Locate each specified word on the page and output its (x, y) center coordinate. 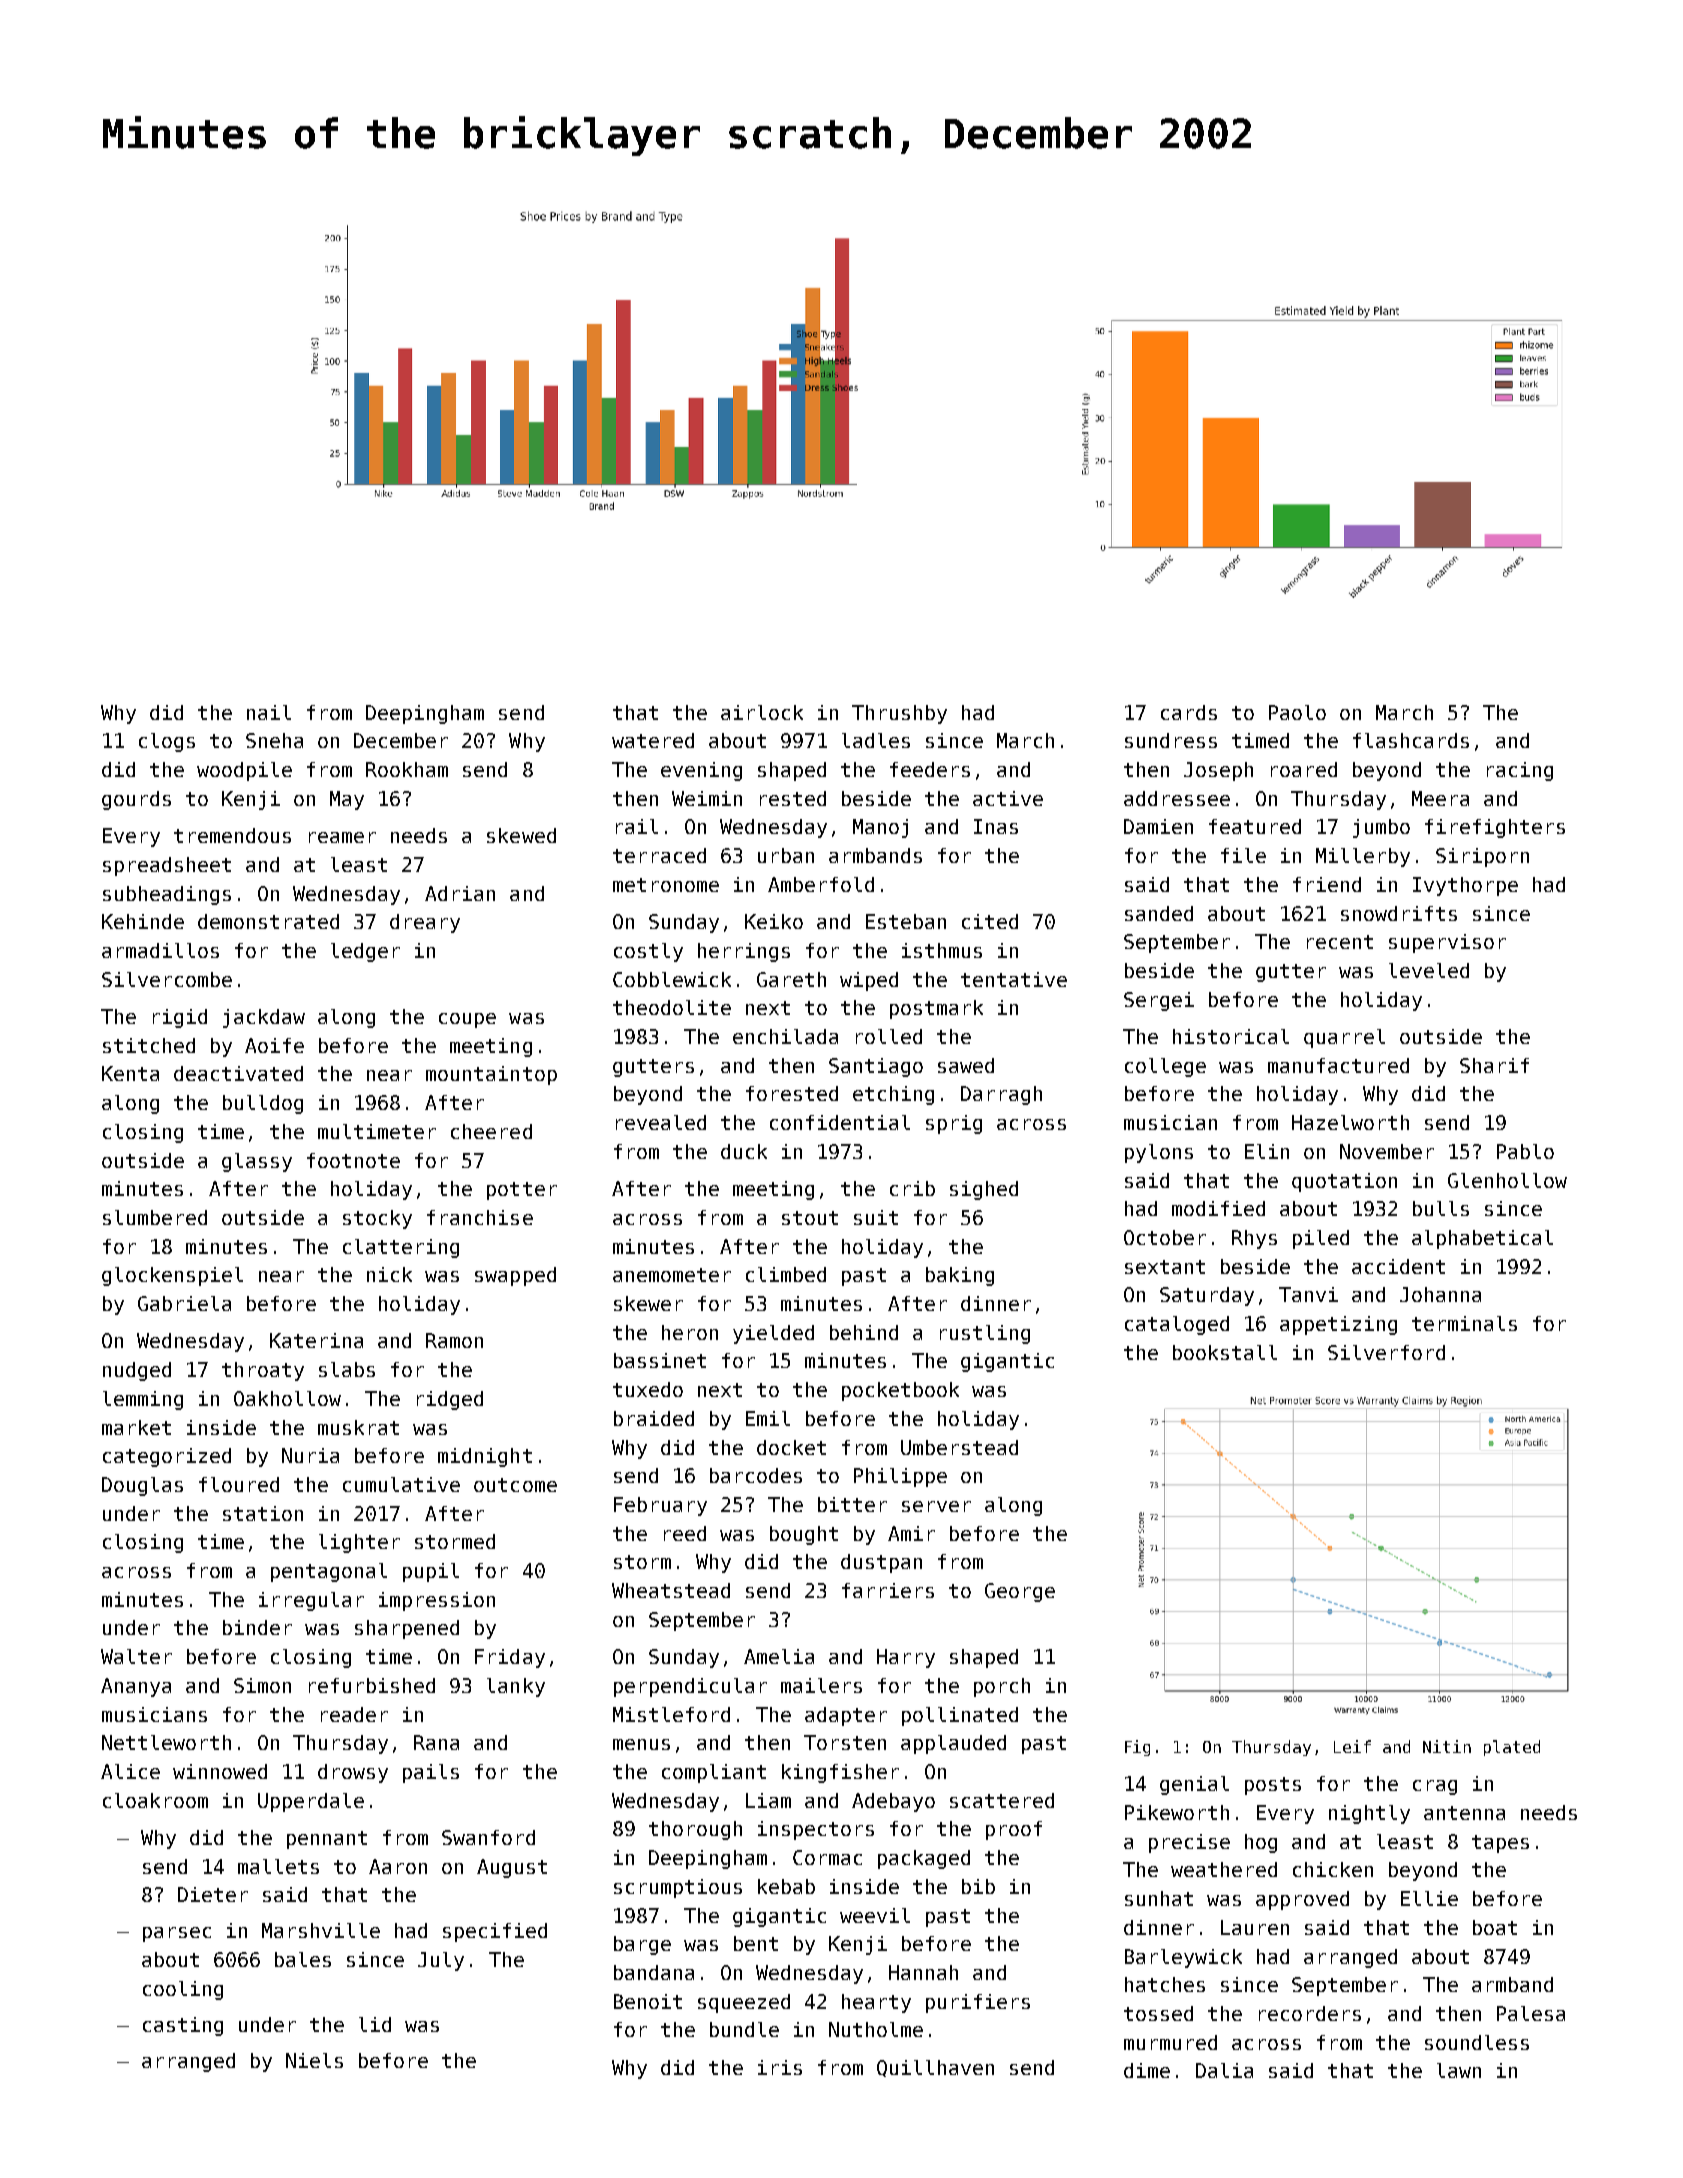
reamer (342, 837)
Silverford (1386, 1352)
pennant (327, 1840)
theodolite (672, 1007)
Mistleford (671, 1714)
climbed (786, 1274)
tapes (1500, 1844)
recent (1340, 942)
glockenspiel (172, 1276)
